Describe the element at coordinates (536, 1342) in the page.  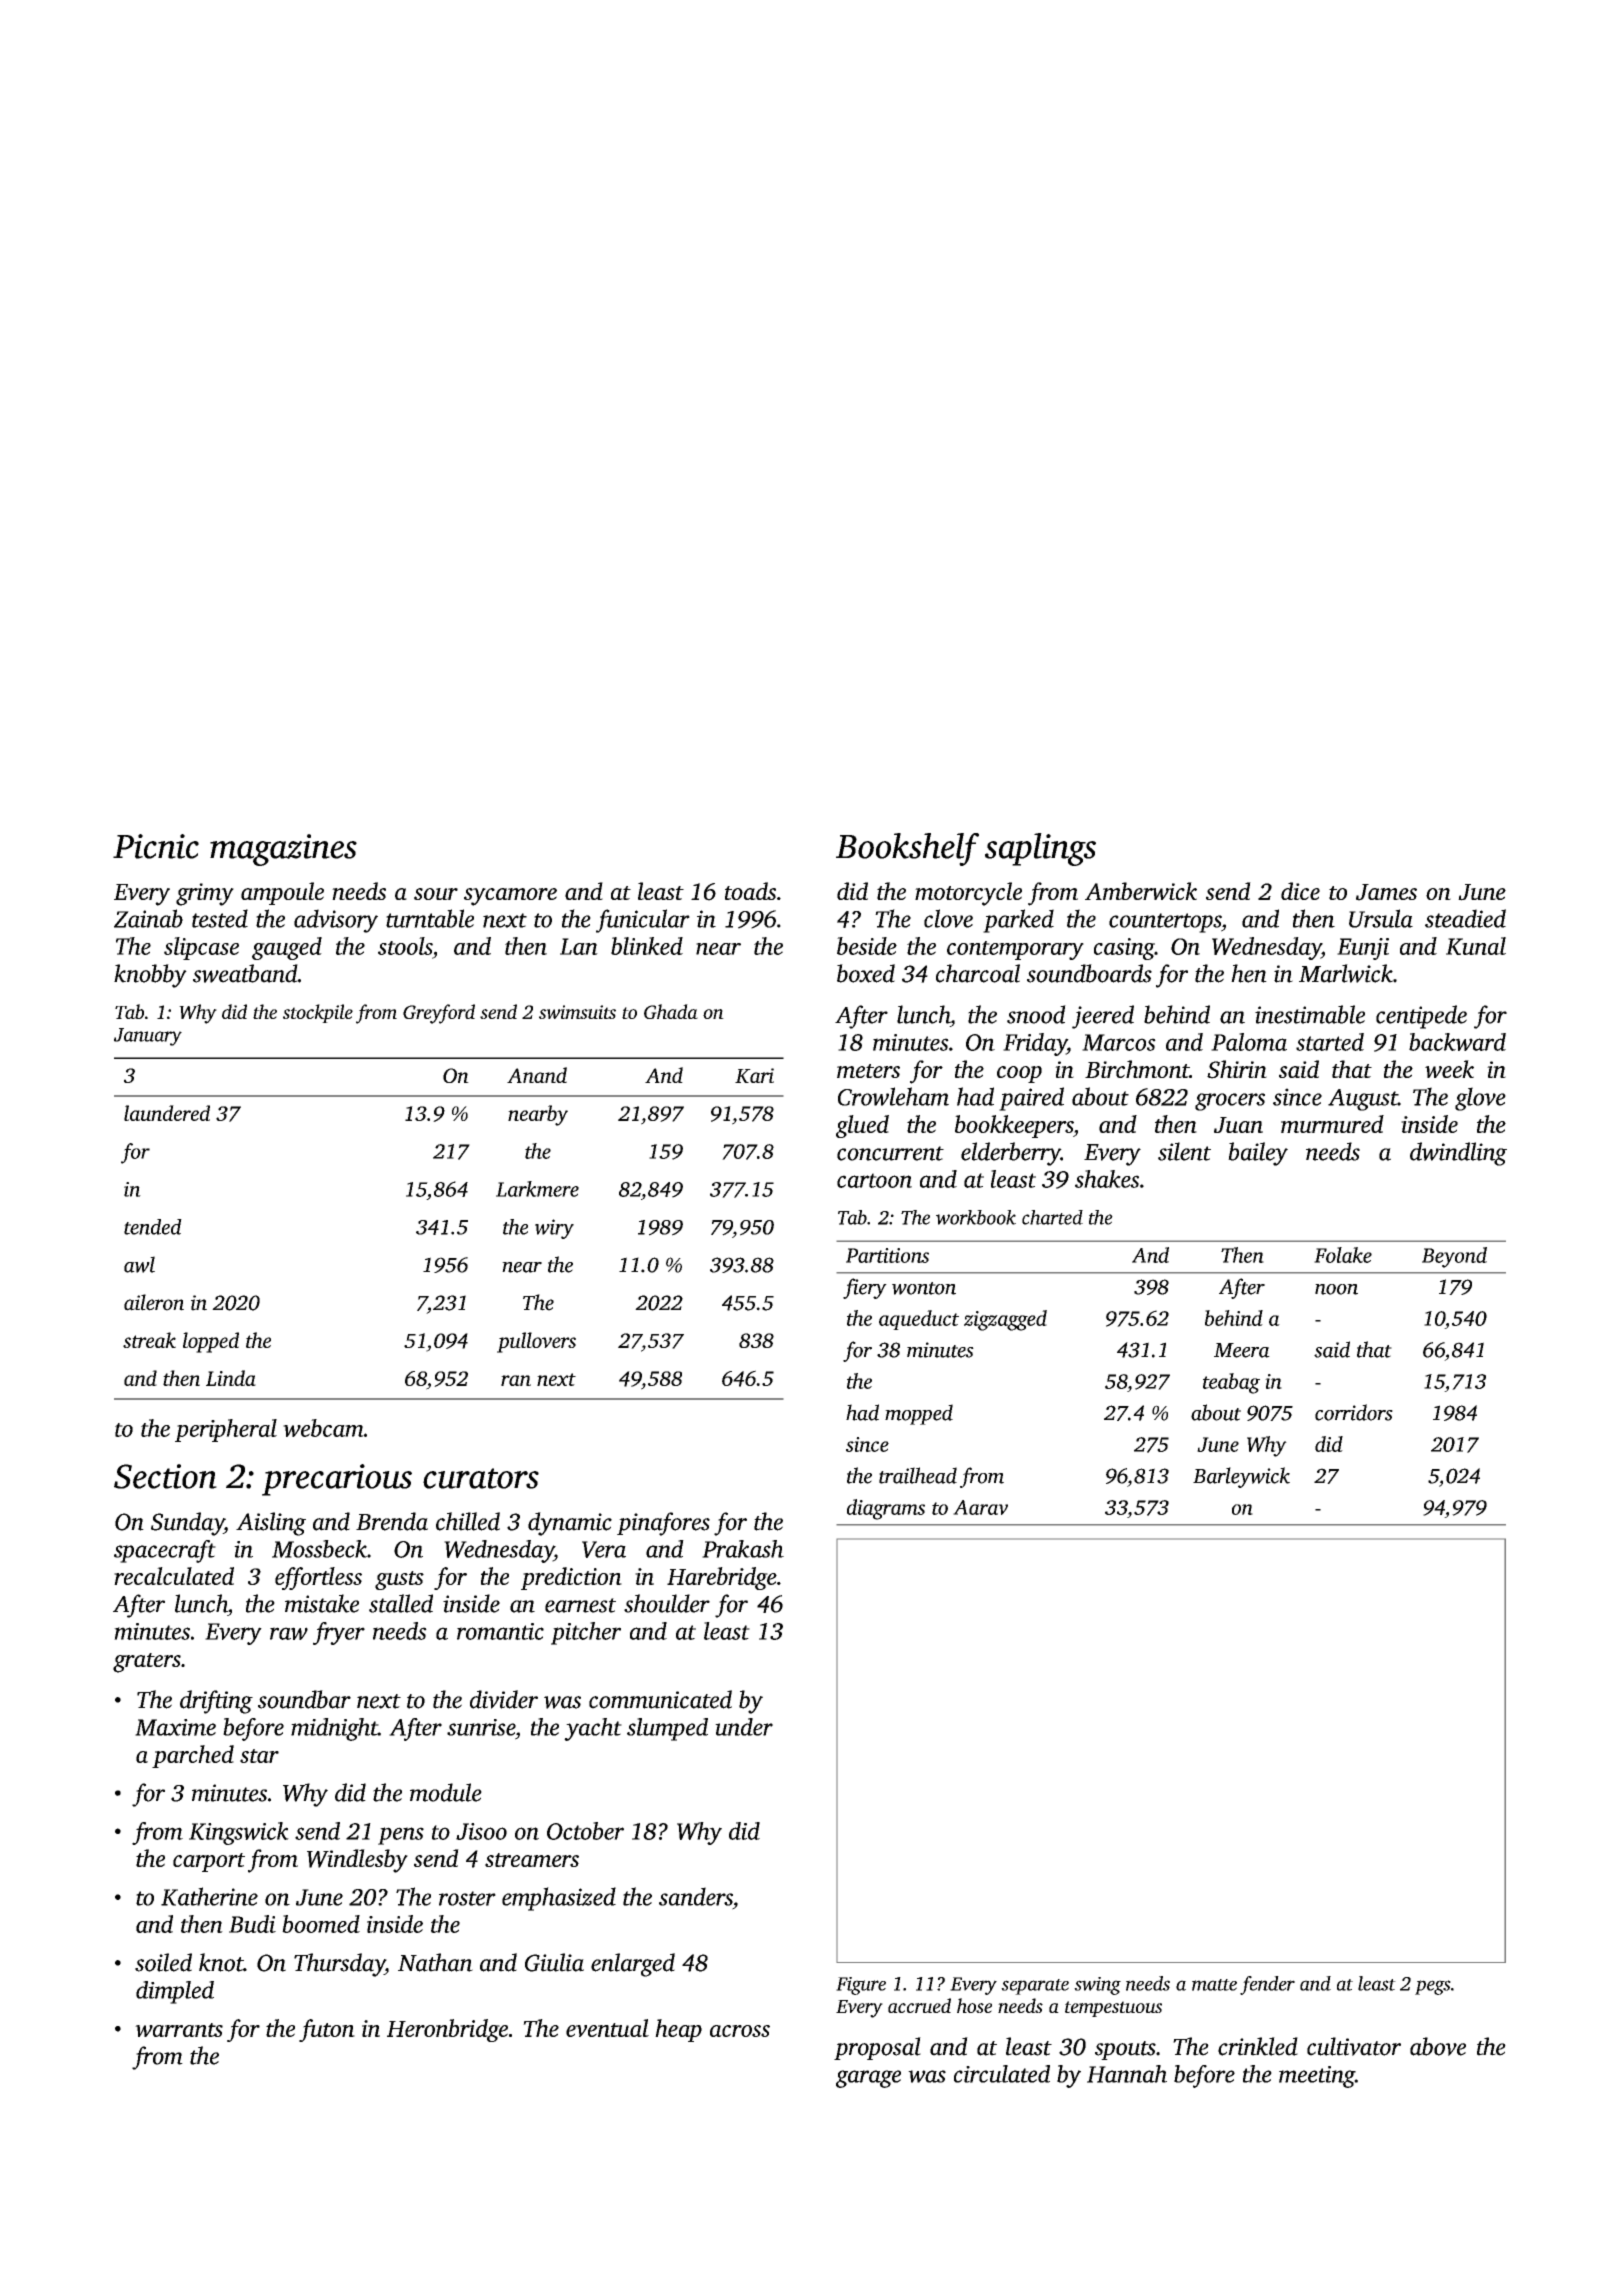
I see `pullovers` at that location.
